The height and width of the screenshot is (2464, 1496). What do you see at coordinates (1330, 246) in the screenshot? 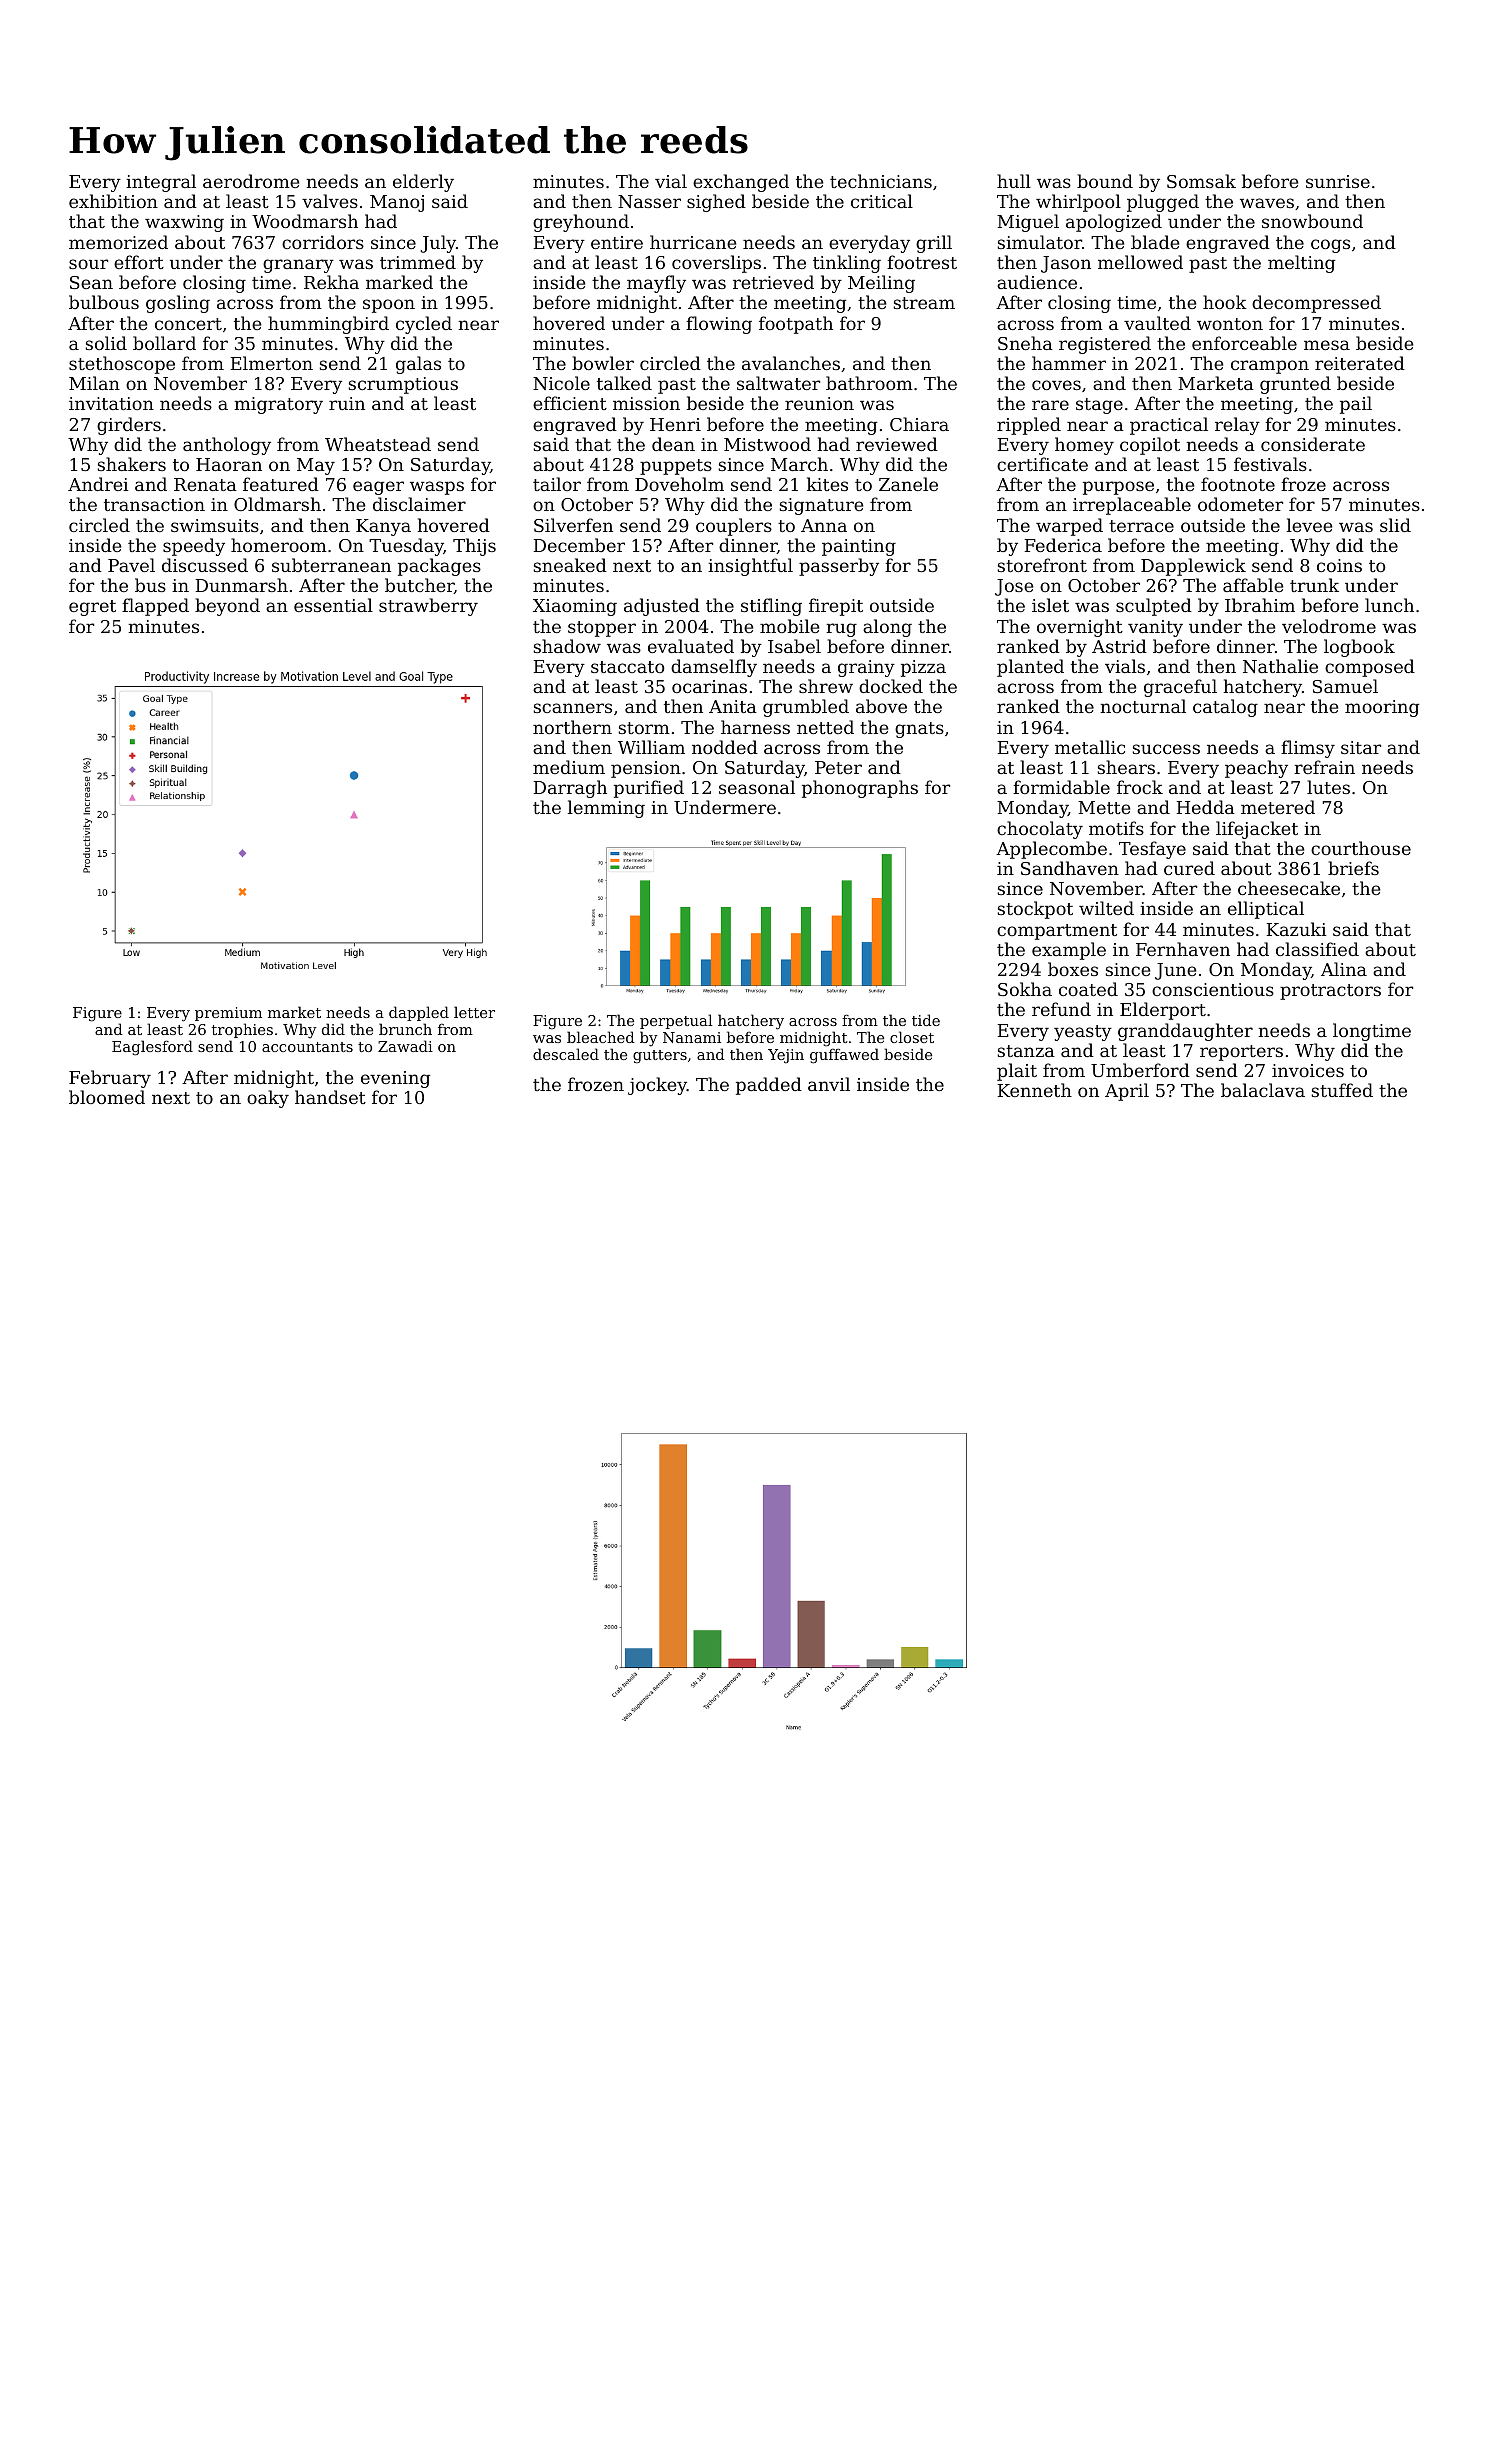
I see `cogs` at bounding box center [1330, 246].
